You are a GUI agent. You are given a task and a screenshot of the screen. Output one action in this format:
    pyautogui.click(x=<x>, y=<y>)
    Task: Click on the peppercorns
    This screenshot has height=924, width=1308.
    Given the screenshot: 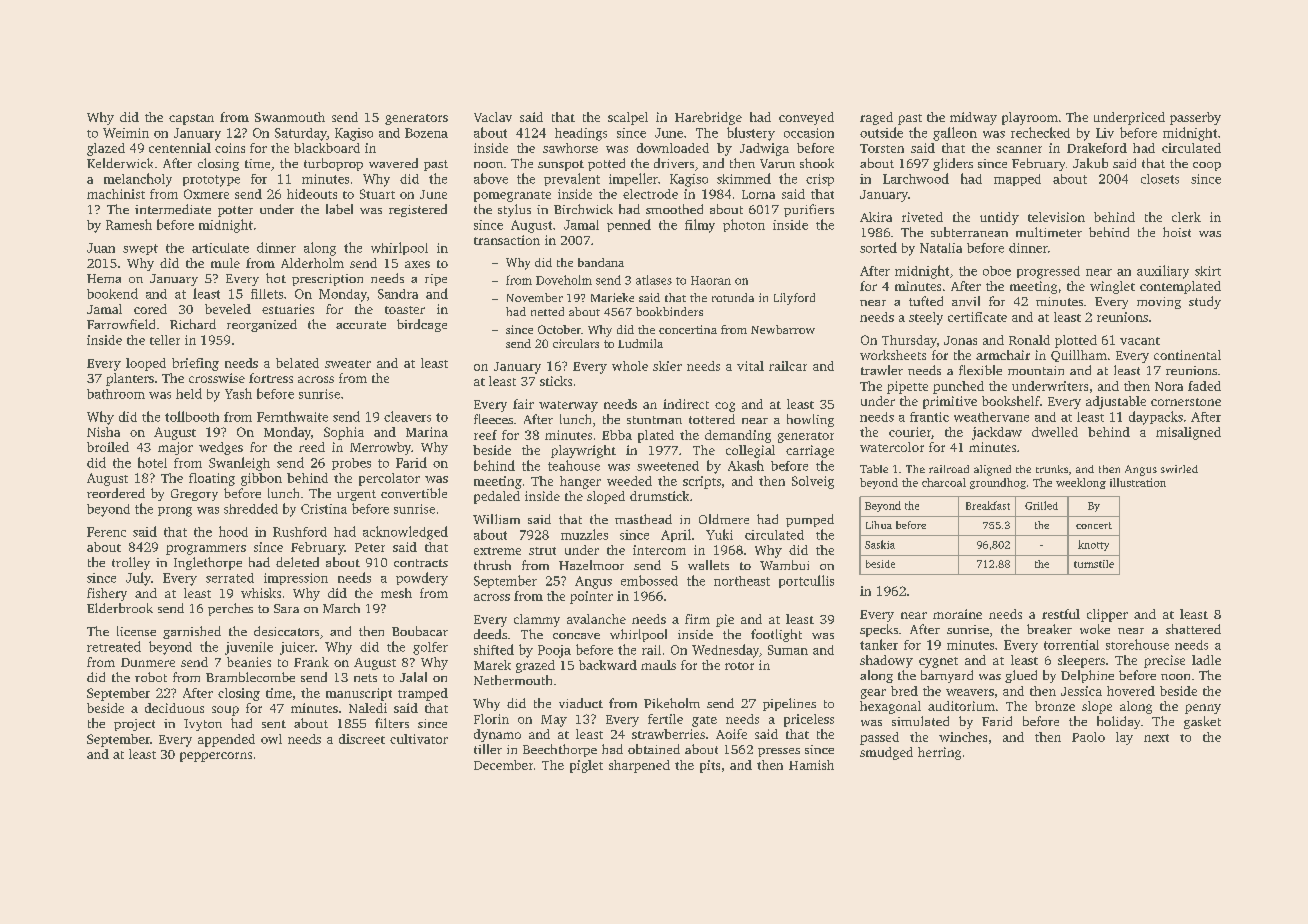 What is the action you would take?
    pyautogui.click(x=216, y=757)
